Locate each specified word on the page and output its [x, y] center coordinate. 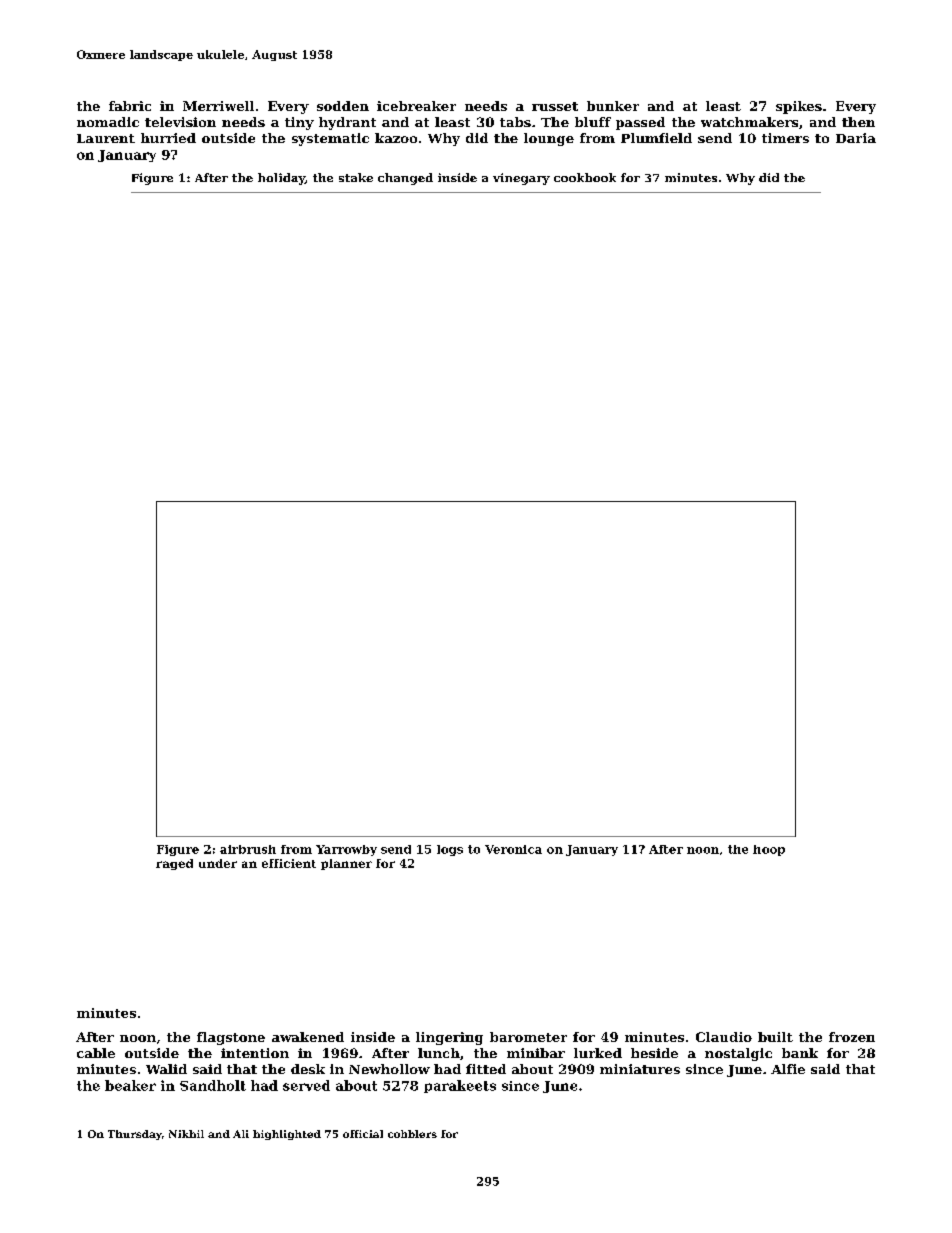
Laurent [106, 138]
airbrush [248, 849]
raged [174, 864]
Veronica [513, 849]
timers [785, 138]
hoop [769, 850]
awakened [308, 1037]
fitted [486, 1069]
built [775, 1037]
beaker [130, 1085]
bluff [593, 122]
